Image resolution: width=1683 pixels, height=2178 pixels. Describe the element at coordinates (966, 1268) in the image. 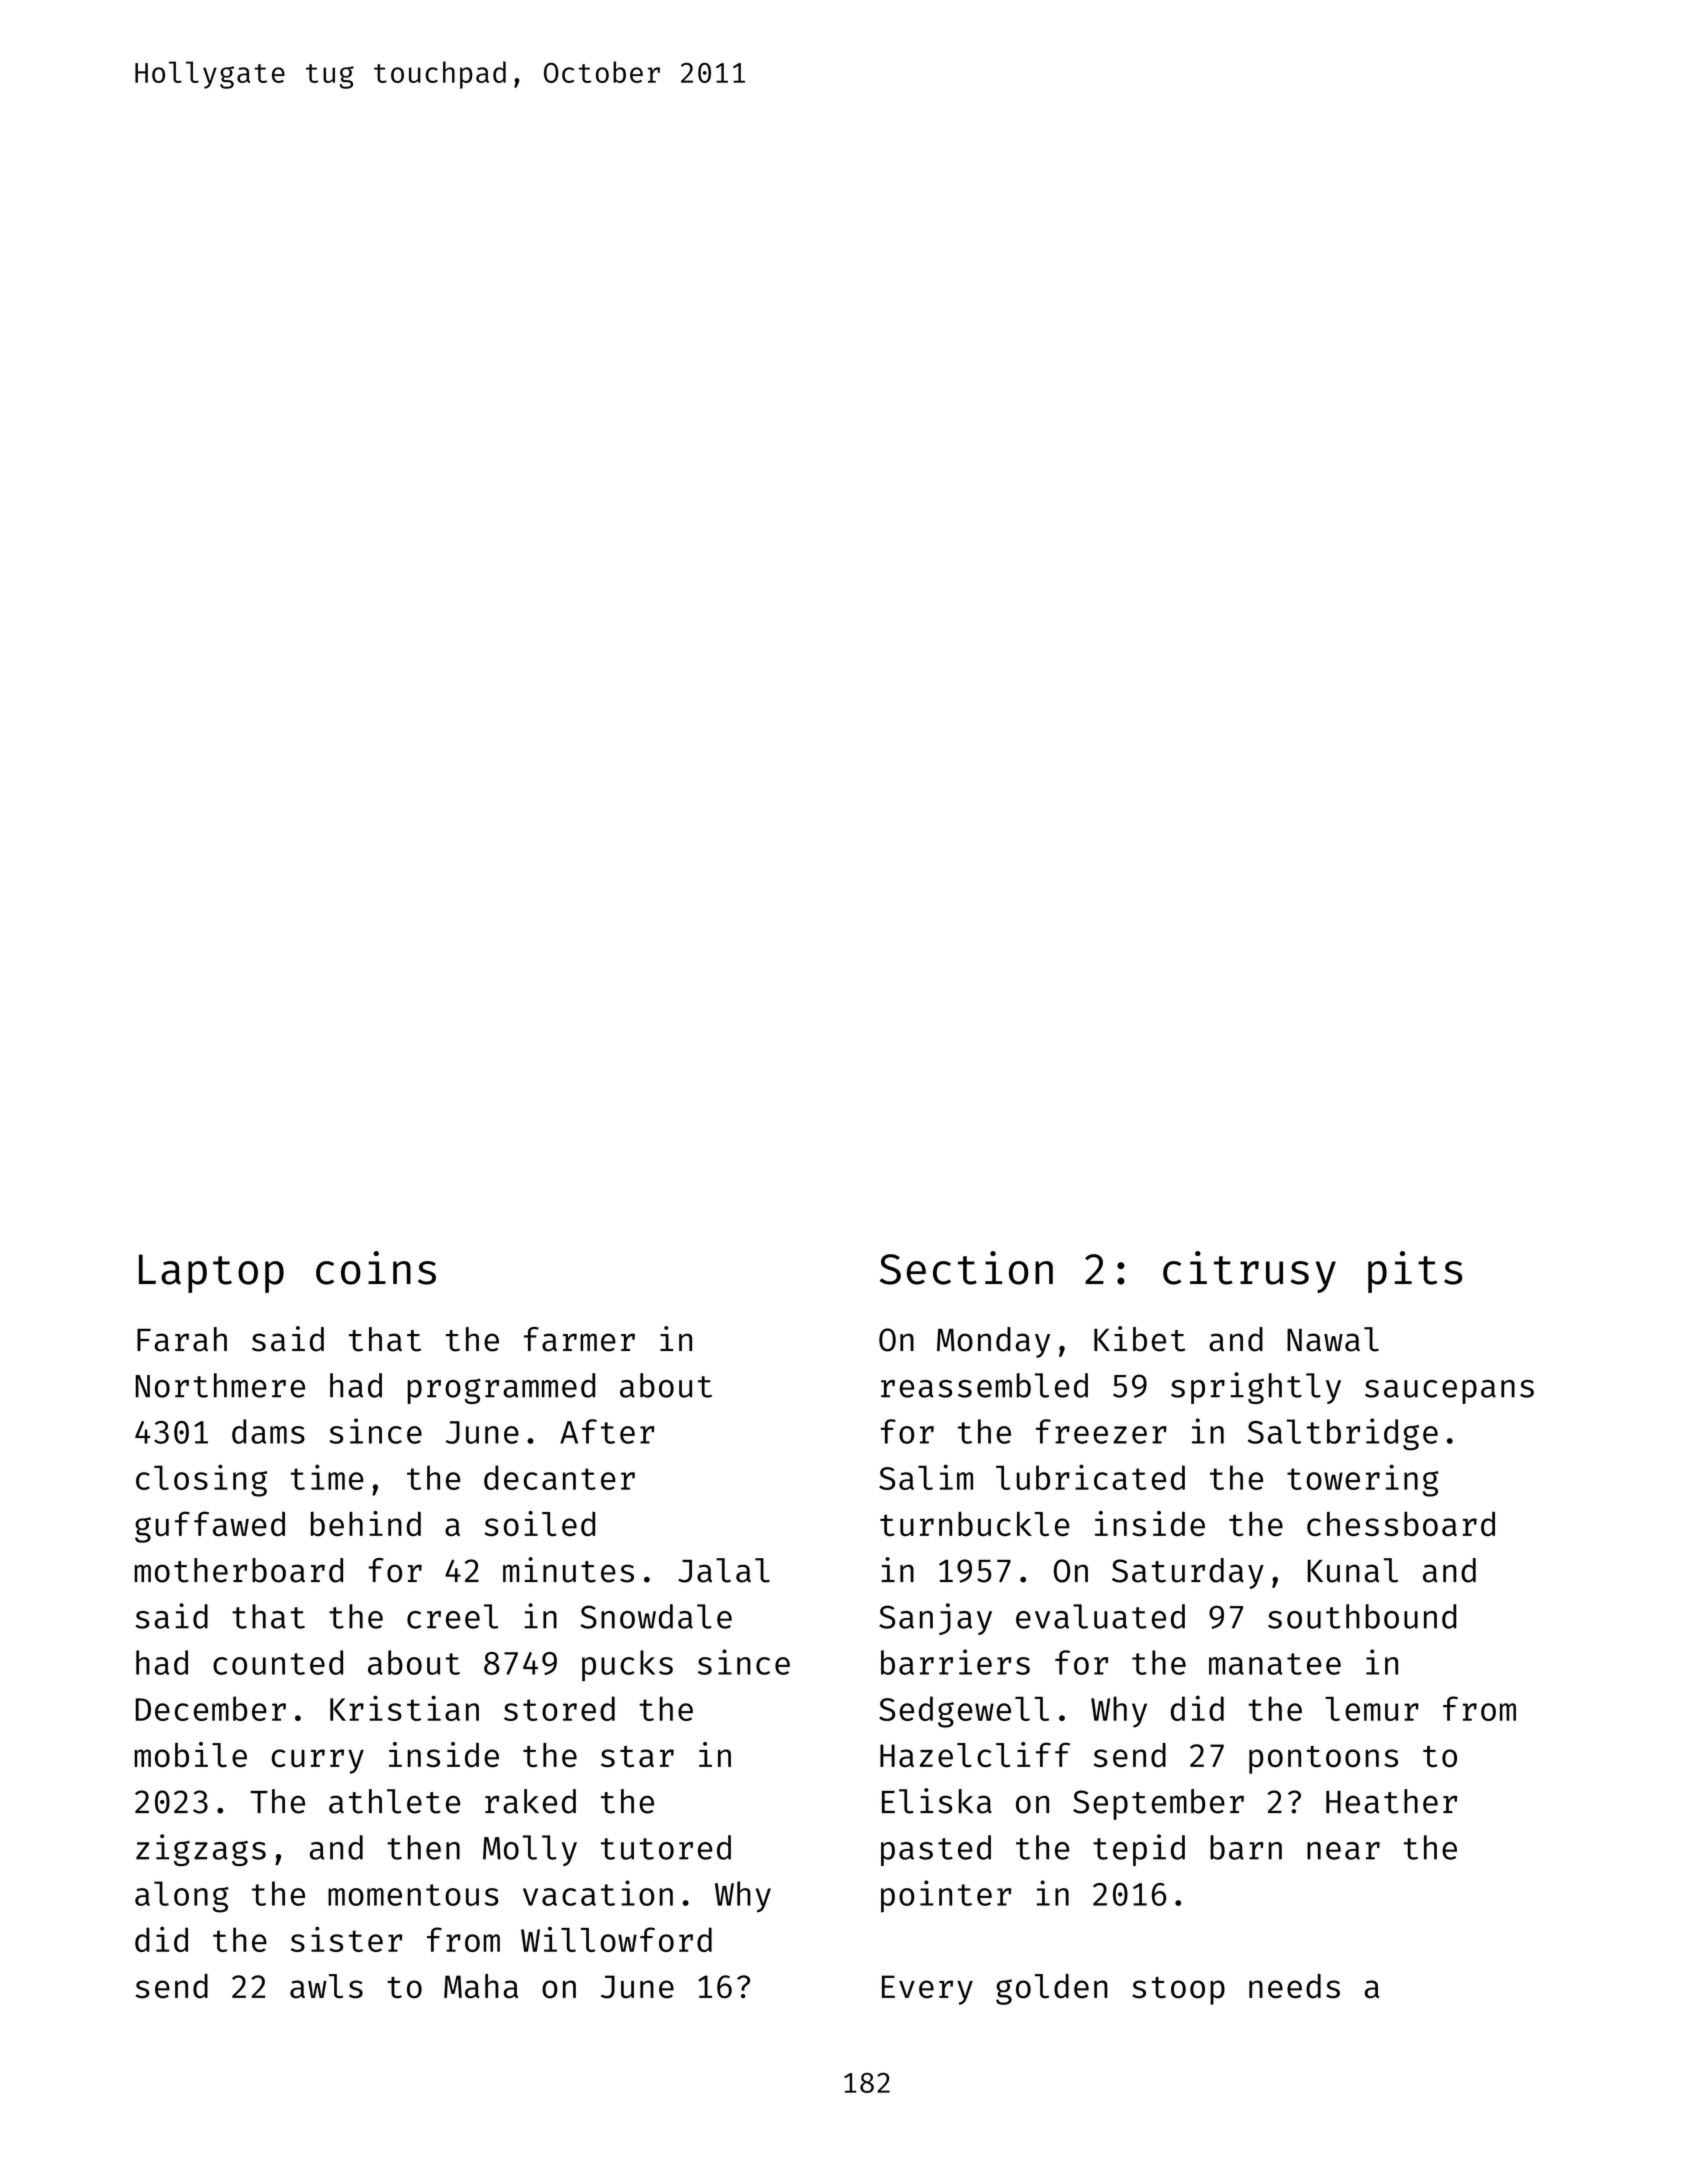

I see `Section` at that location.
